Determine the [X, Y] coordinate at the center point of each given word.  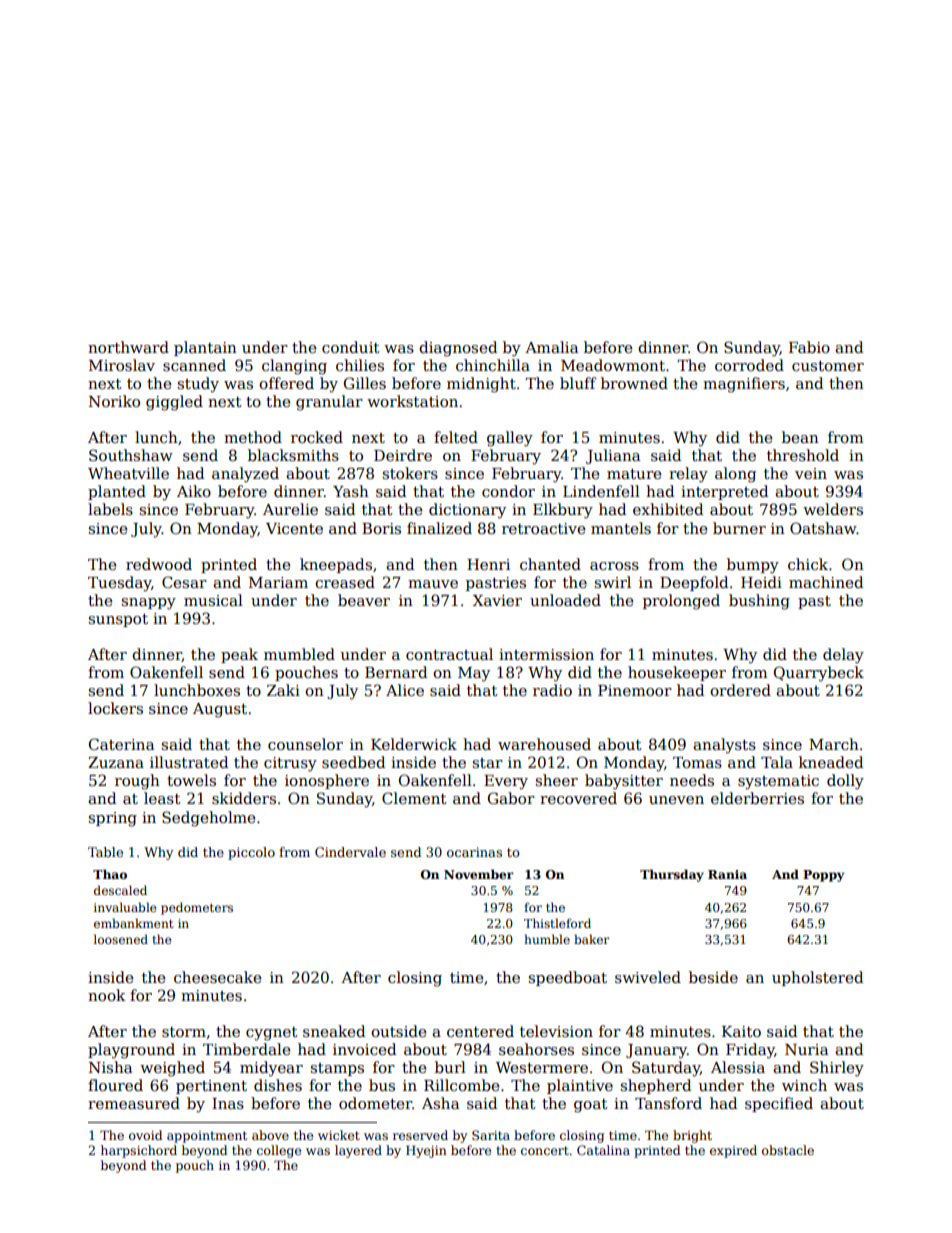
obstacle [788, 1150]
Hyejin [426, 1151]
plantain [205, 348]
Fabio [809, 347]
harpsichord [139, 1151]
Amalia [551, 347]
